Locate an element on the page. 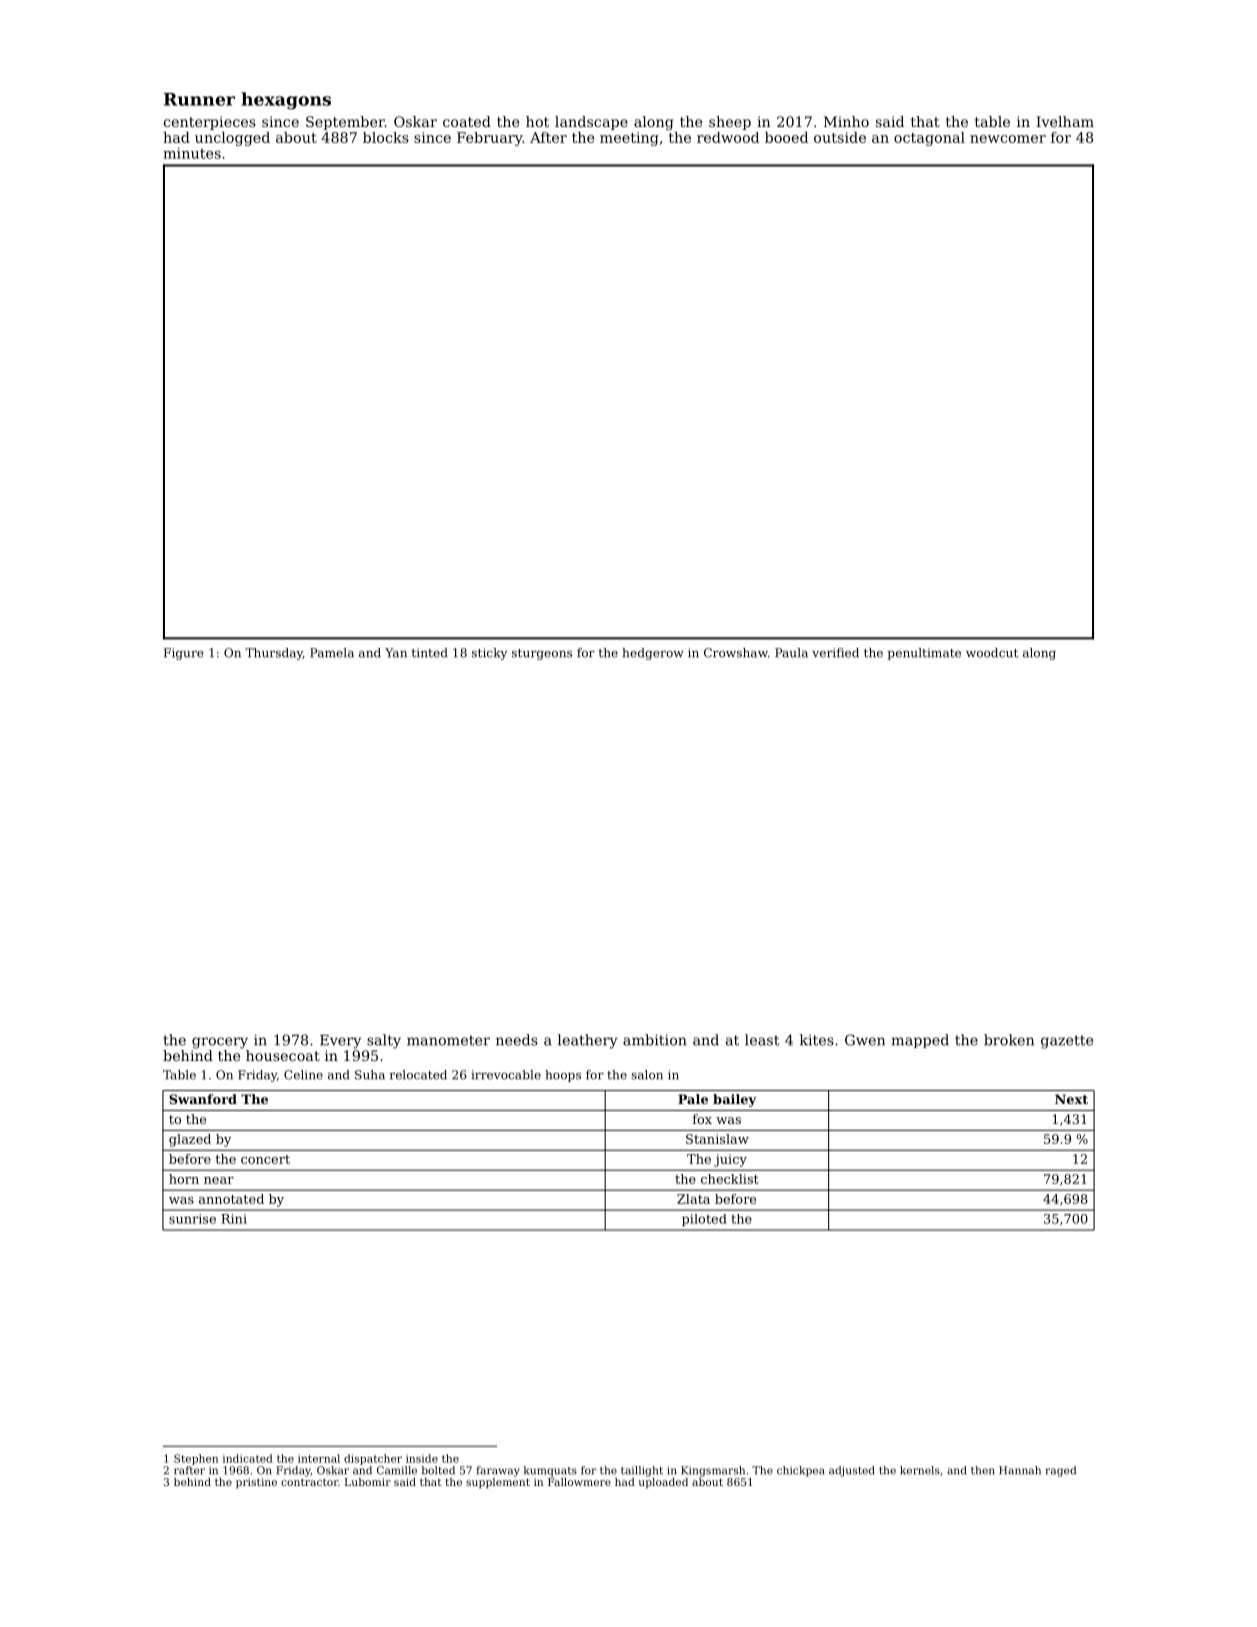 The width and height of the image is (1257, 1627). Yan is located at coordinates (396, 653).
